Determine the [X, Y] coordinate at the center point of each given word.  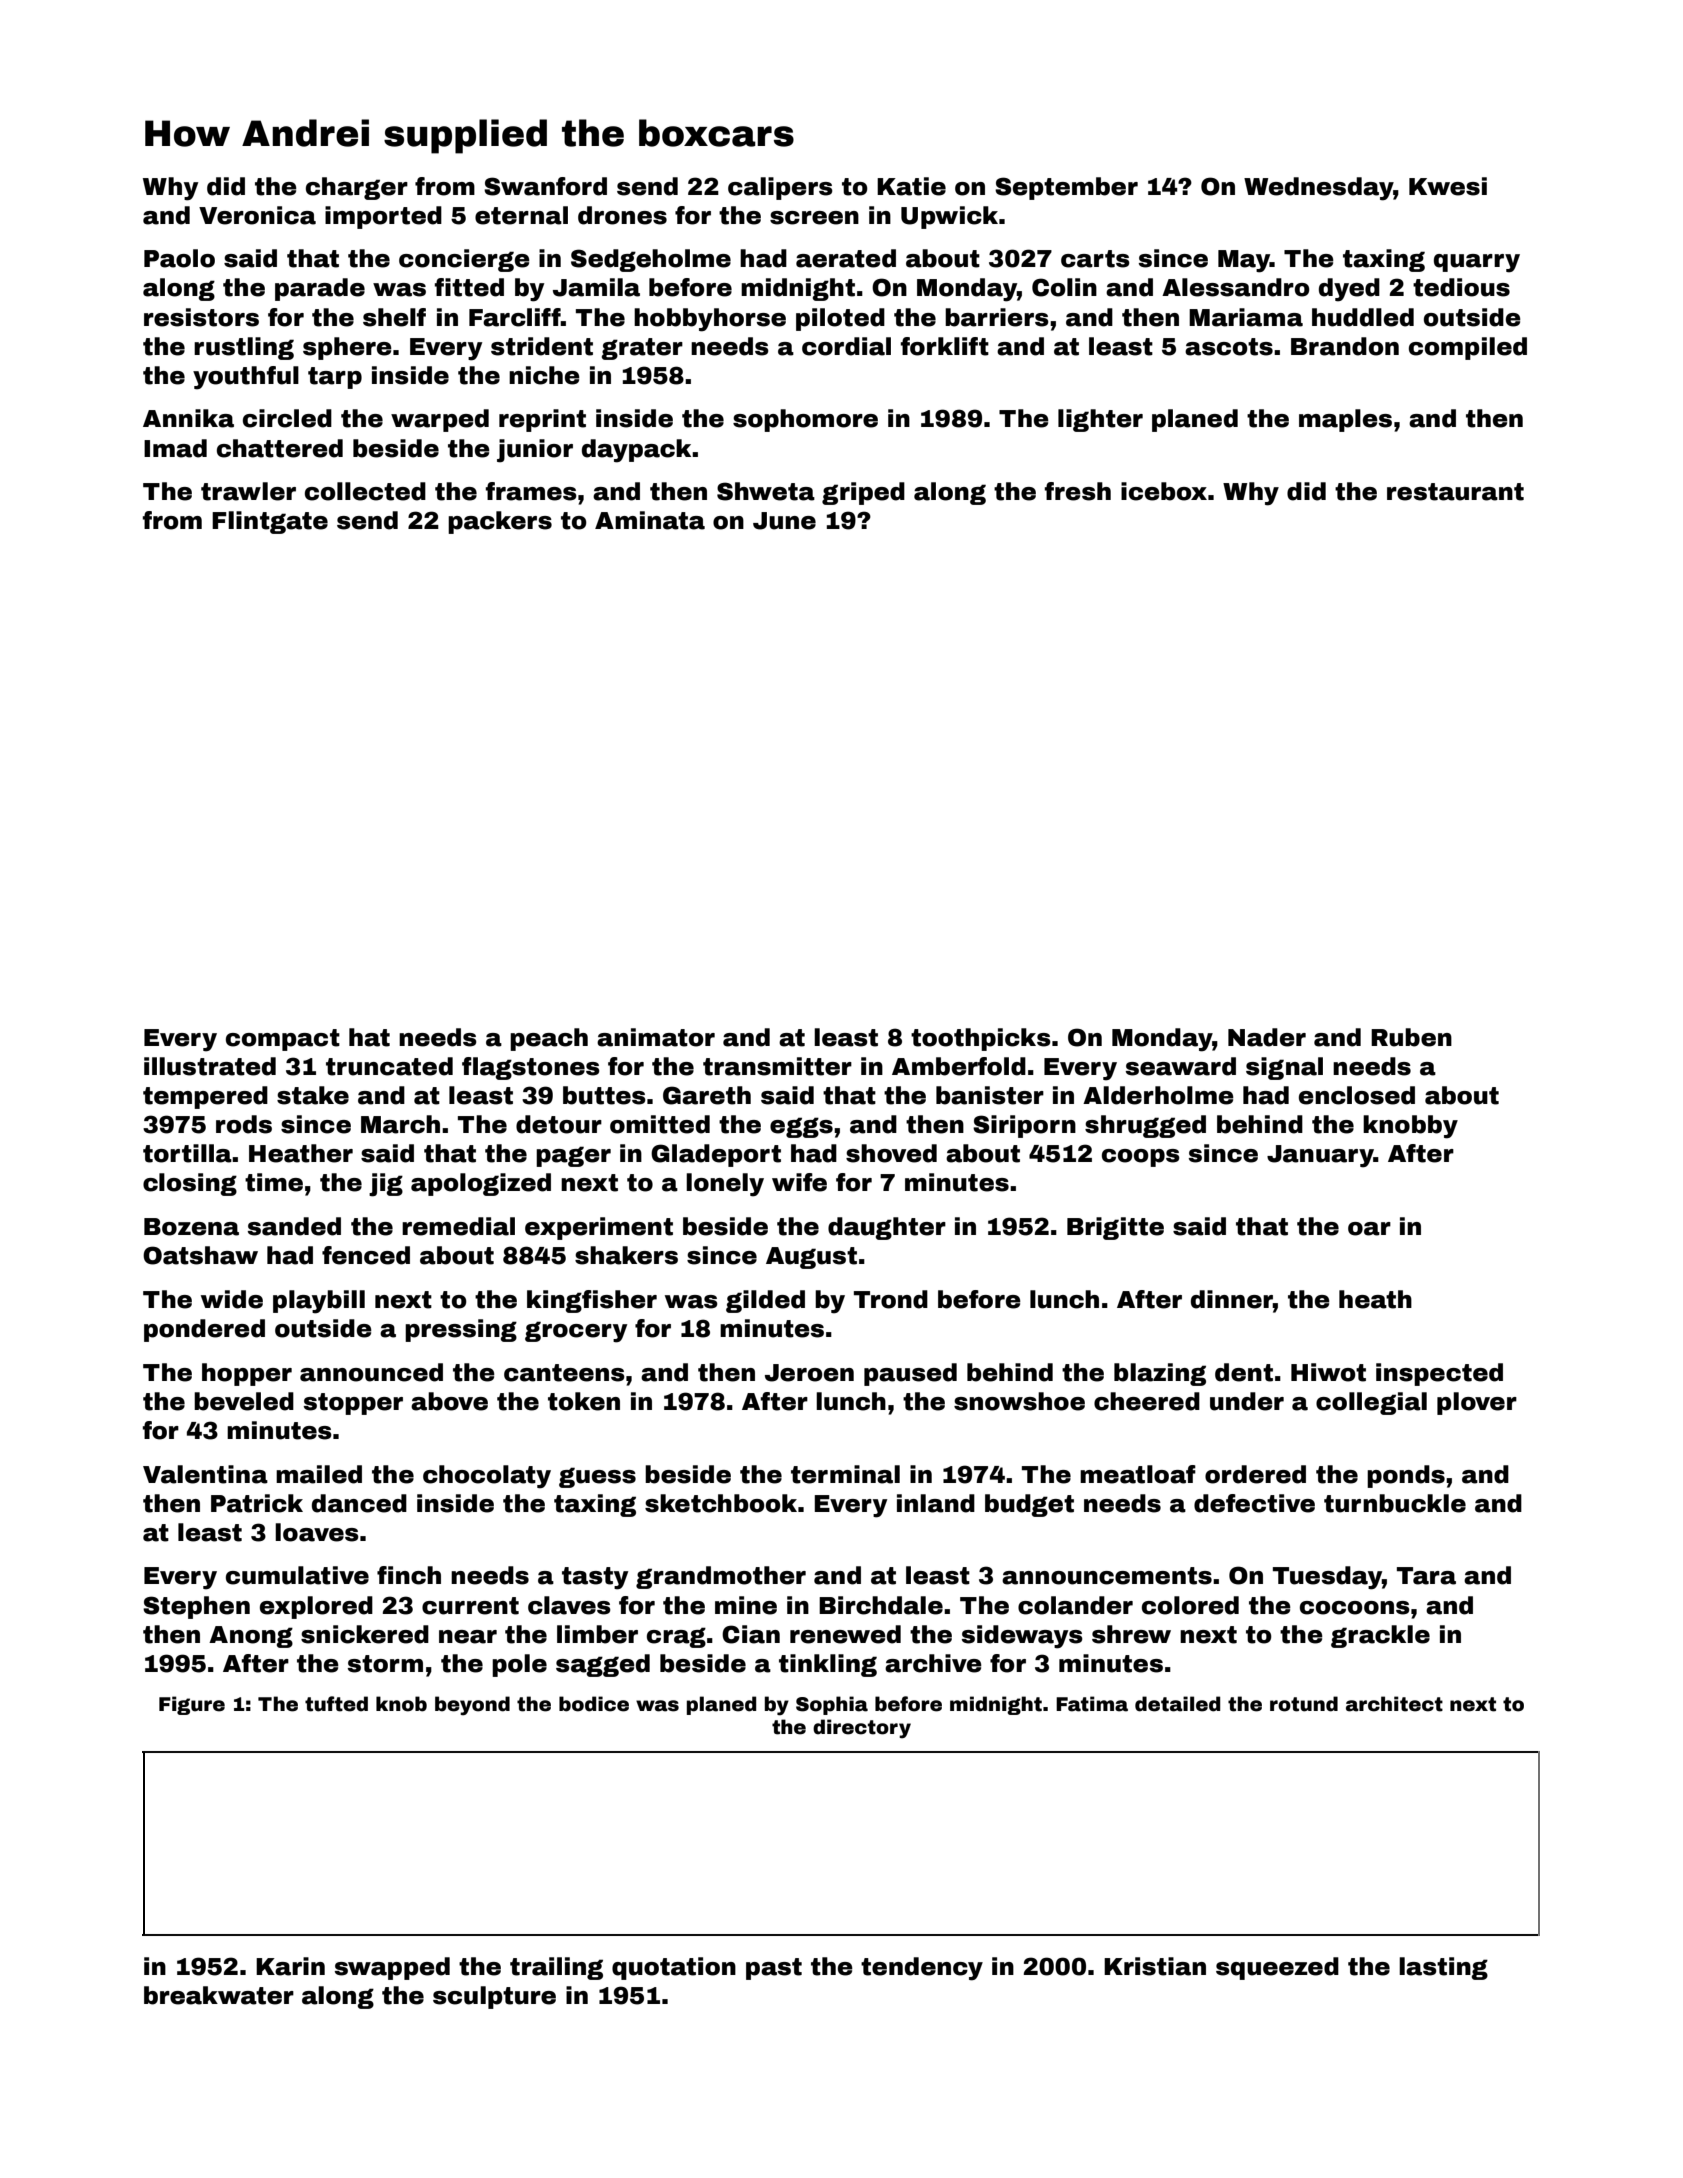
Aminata [650, 520]
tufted [336, 1704]
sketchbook [721, 1503]
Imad [175, 448]
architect [1394, 1704]
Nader [1267, 1037]
